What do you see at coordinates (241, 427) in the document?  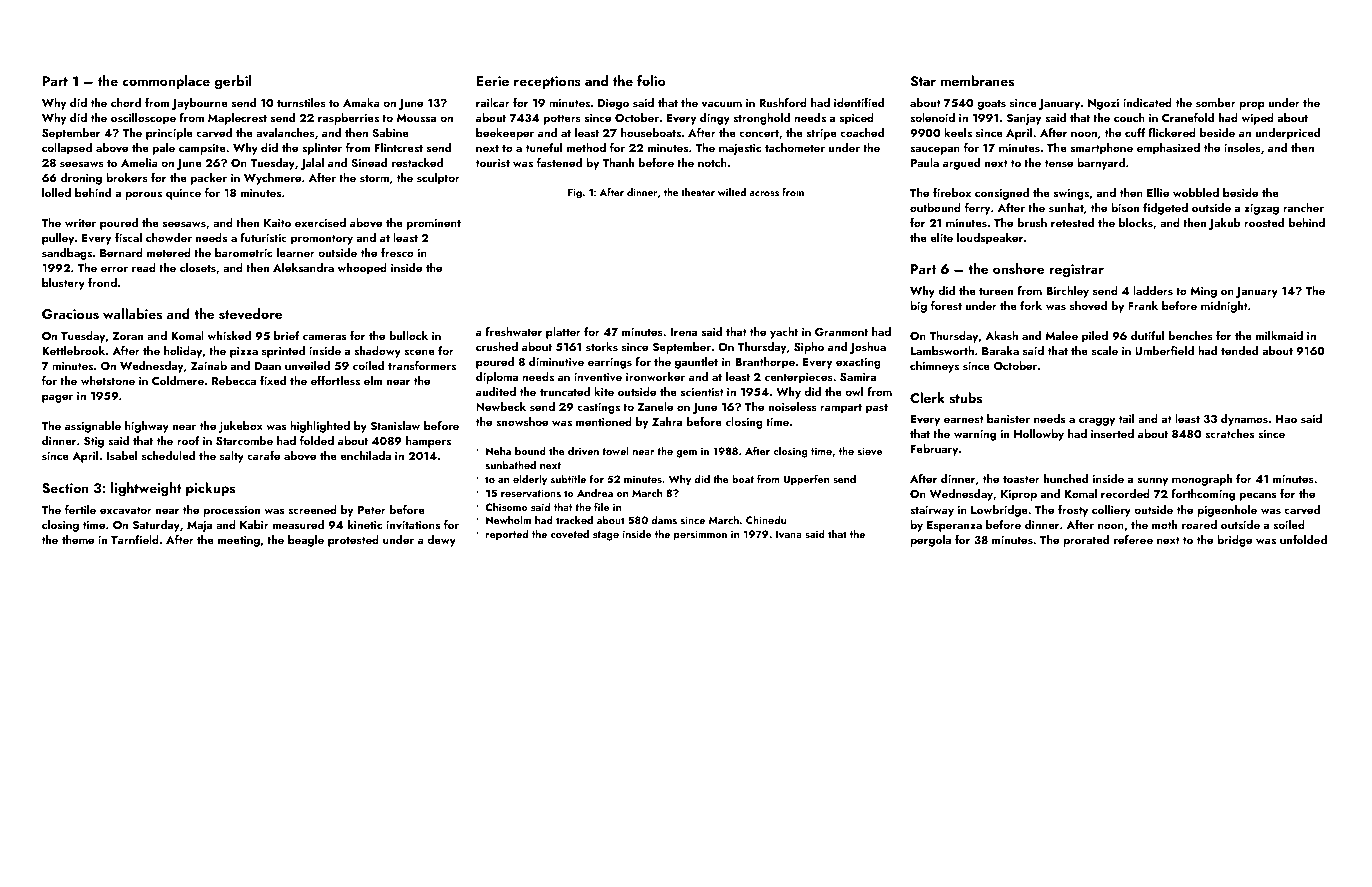 I see `jukebox` at bounding box center [241, 427].
